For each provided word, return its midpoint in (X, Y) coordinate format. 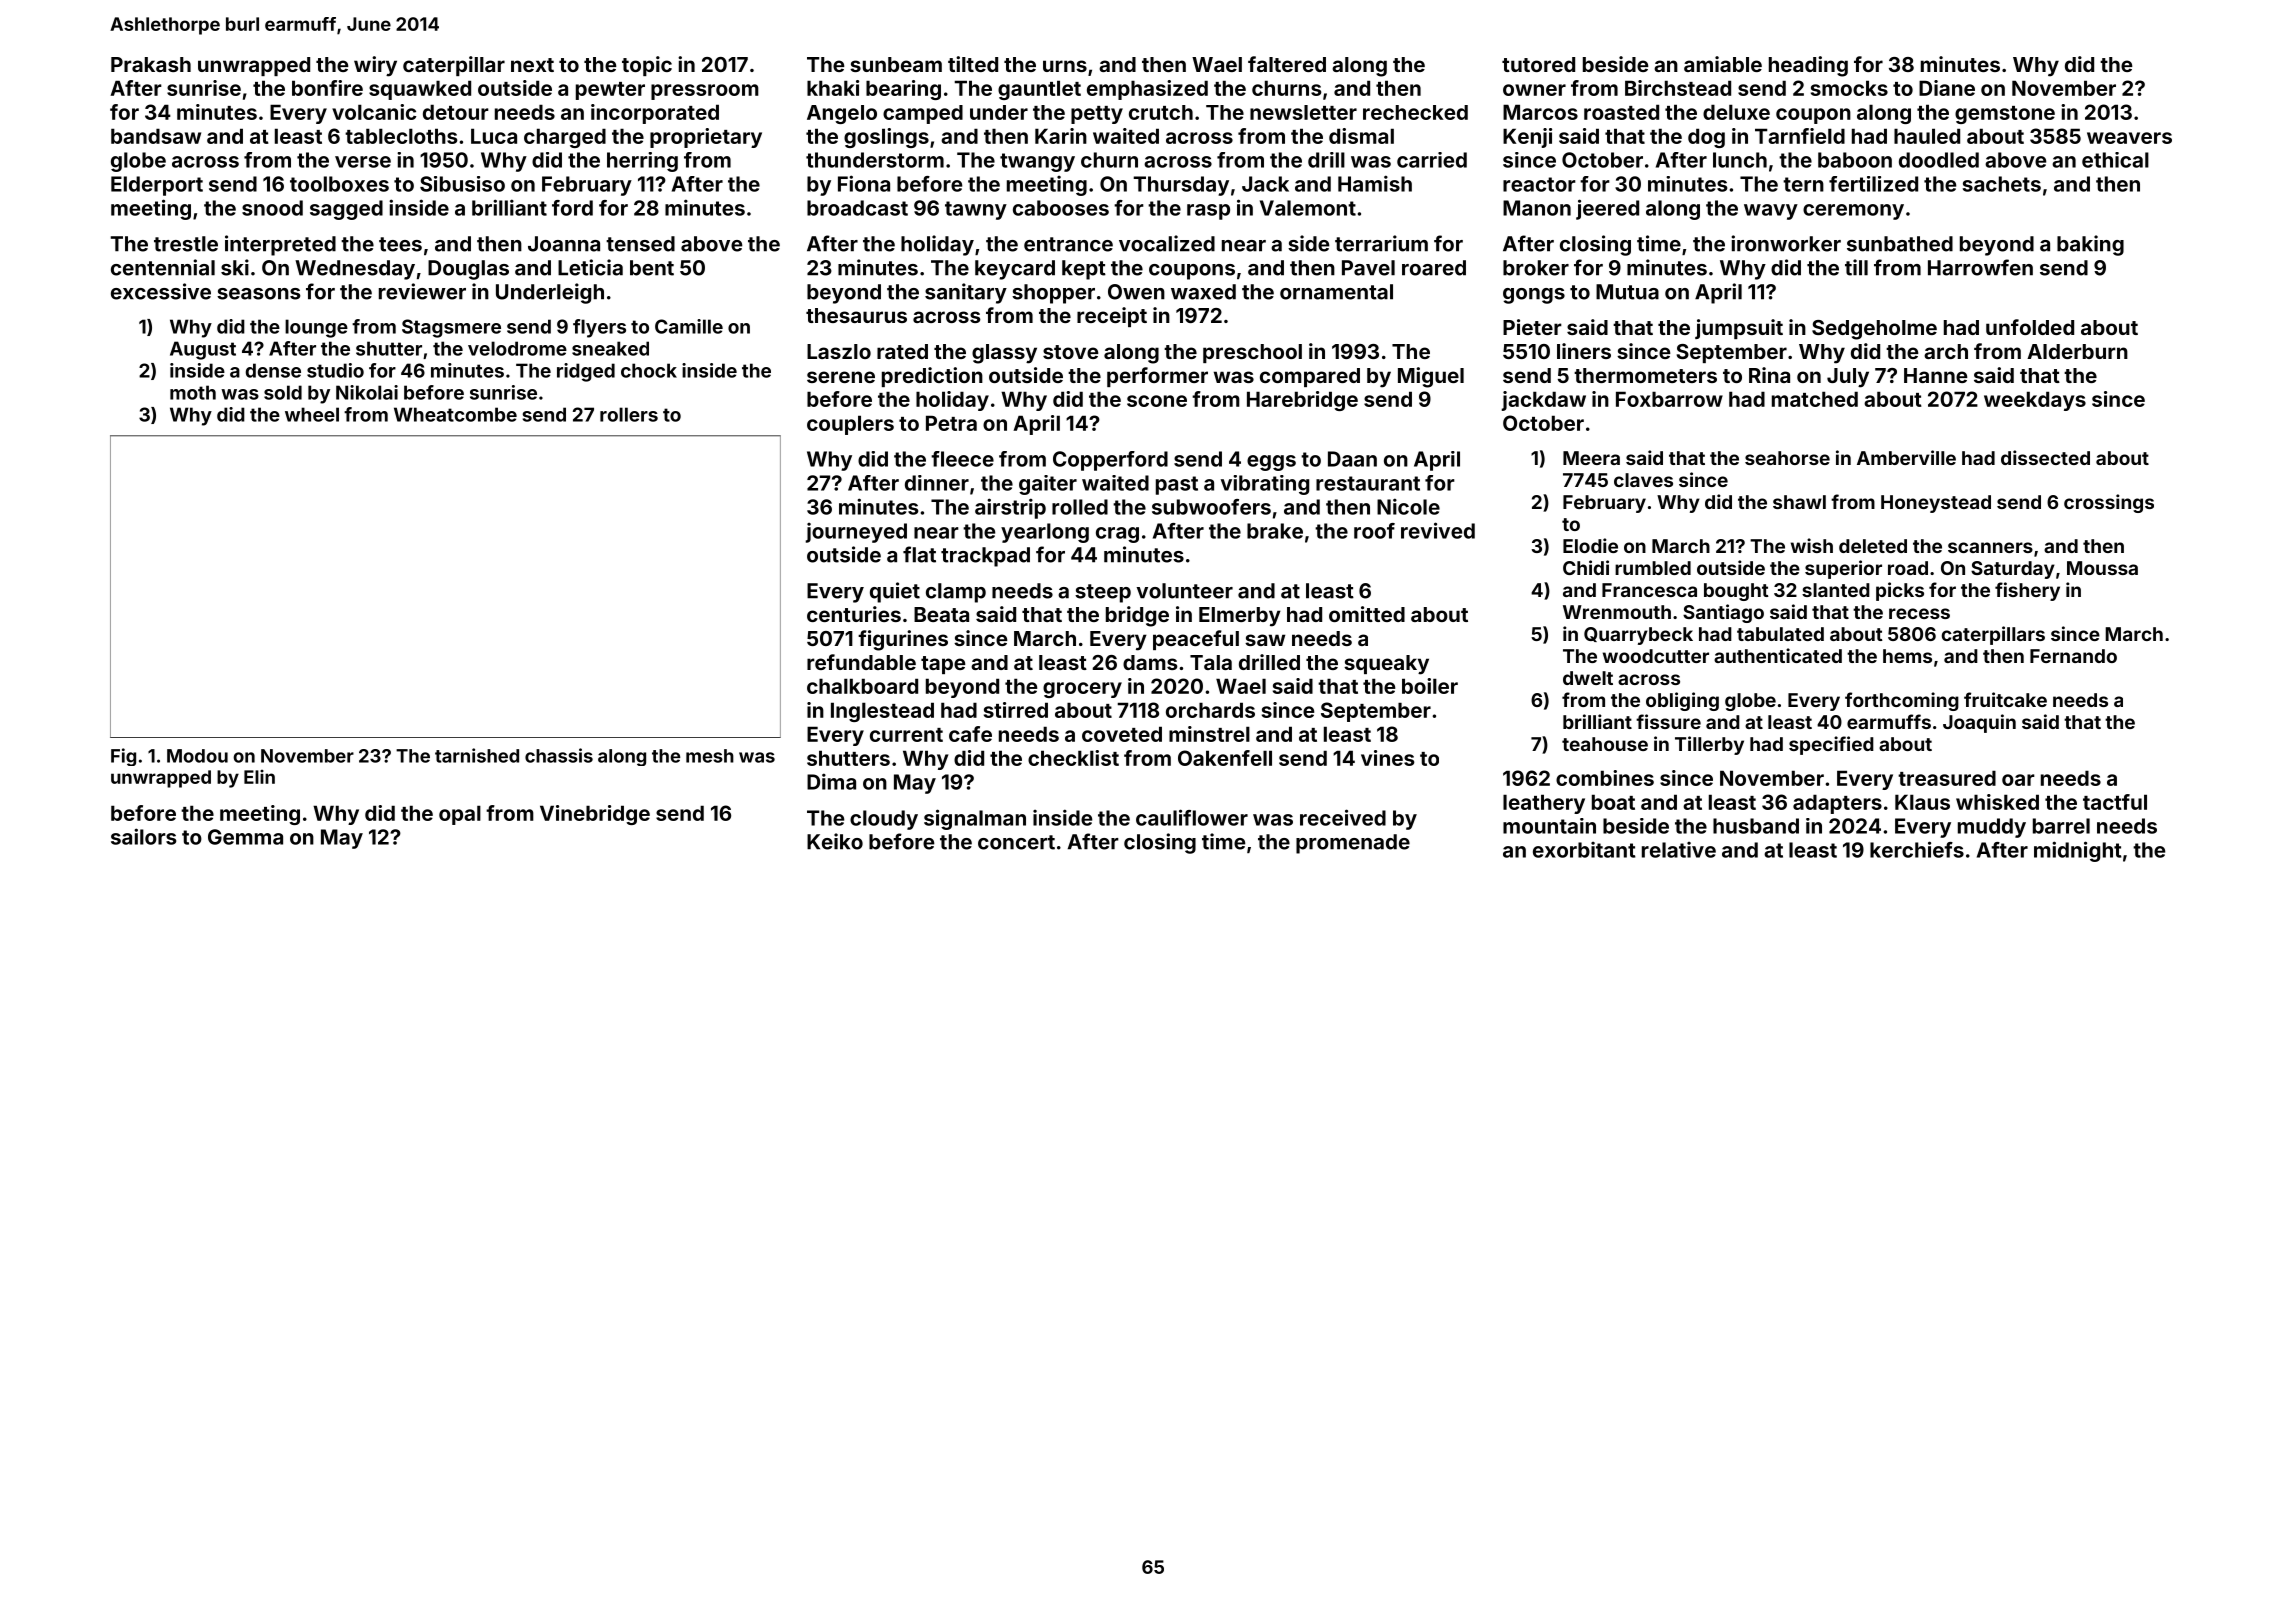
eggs (1271, 463)
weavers (2129, 138)
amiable (1723, 64)
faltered (1287, 64)
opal (460, 815)
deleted (1873, 546)
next (532, 65)
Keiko (835, 841)
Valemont (1308, 208)
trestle (186, 244)
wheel (312, 414)
